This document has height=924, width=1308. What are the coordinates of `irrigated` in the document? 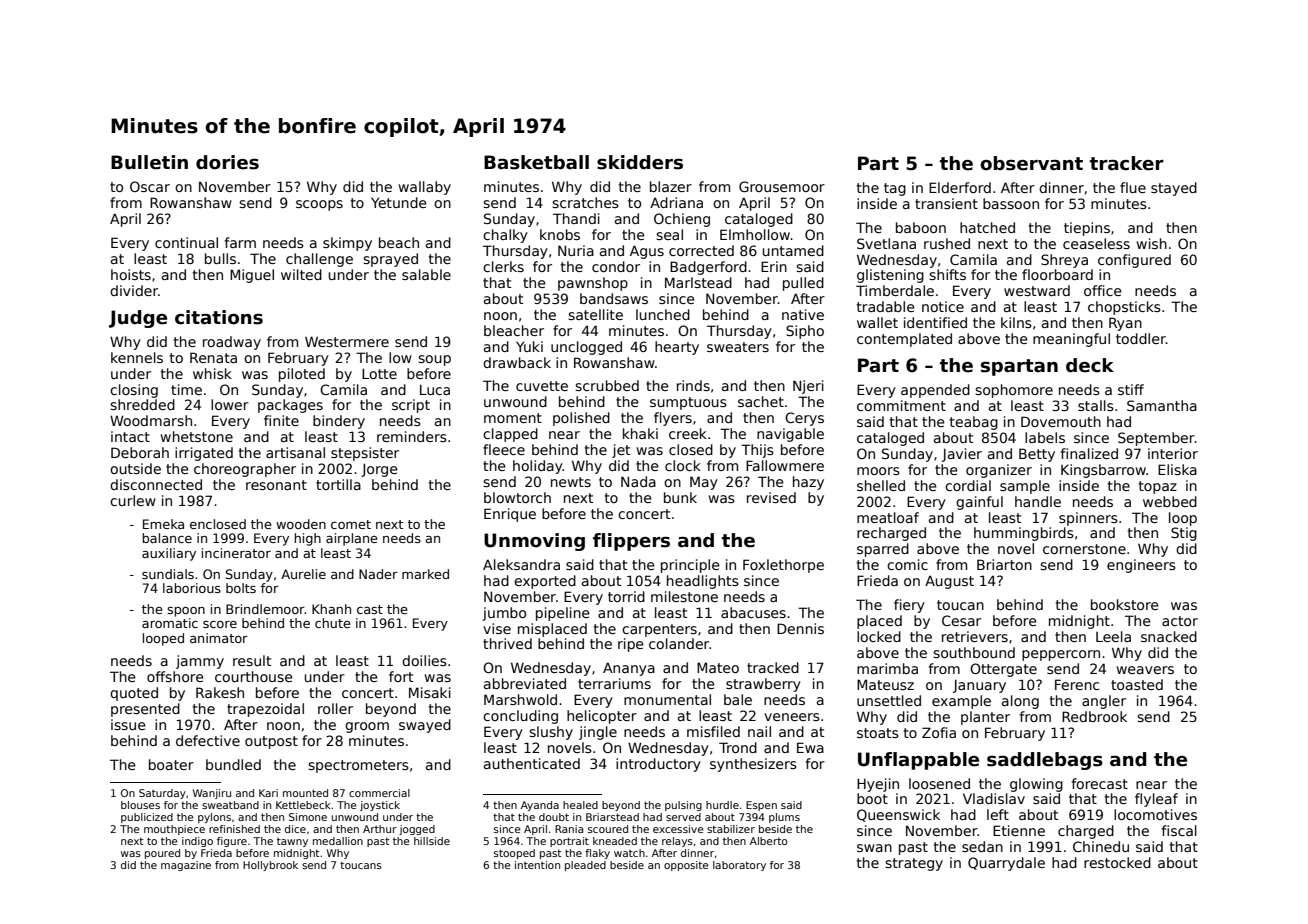 It's located at (204, 454).
